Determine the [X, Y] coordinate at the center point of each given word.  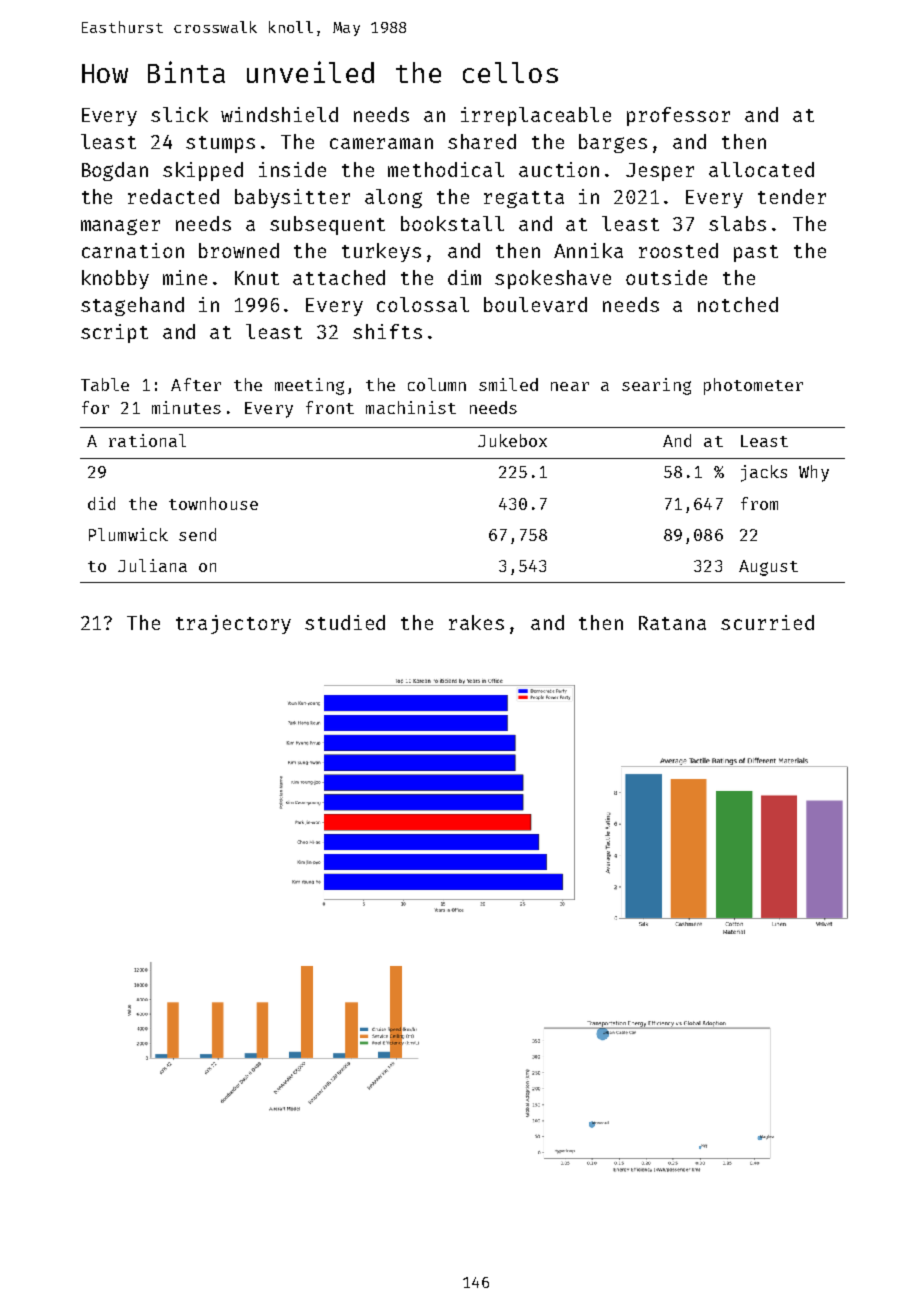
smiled [508, 384]
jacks [764, 473]
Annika [588, 250]
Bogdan [115, 171]
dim [464, 277]
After [196, 384]
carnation [133, 250]
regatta [524, 199]
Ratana [672, 623]
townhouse [213, 503]
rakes [476, 622]
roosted [678, 250]
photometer [753, 386]
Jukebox [512, 440]
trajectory [233, 624]
